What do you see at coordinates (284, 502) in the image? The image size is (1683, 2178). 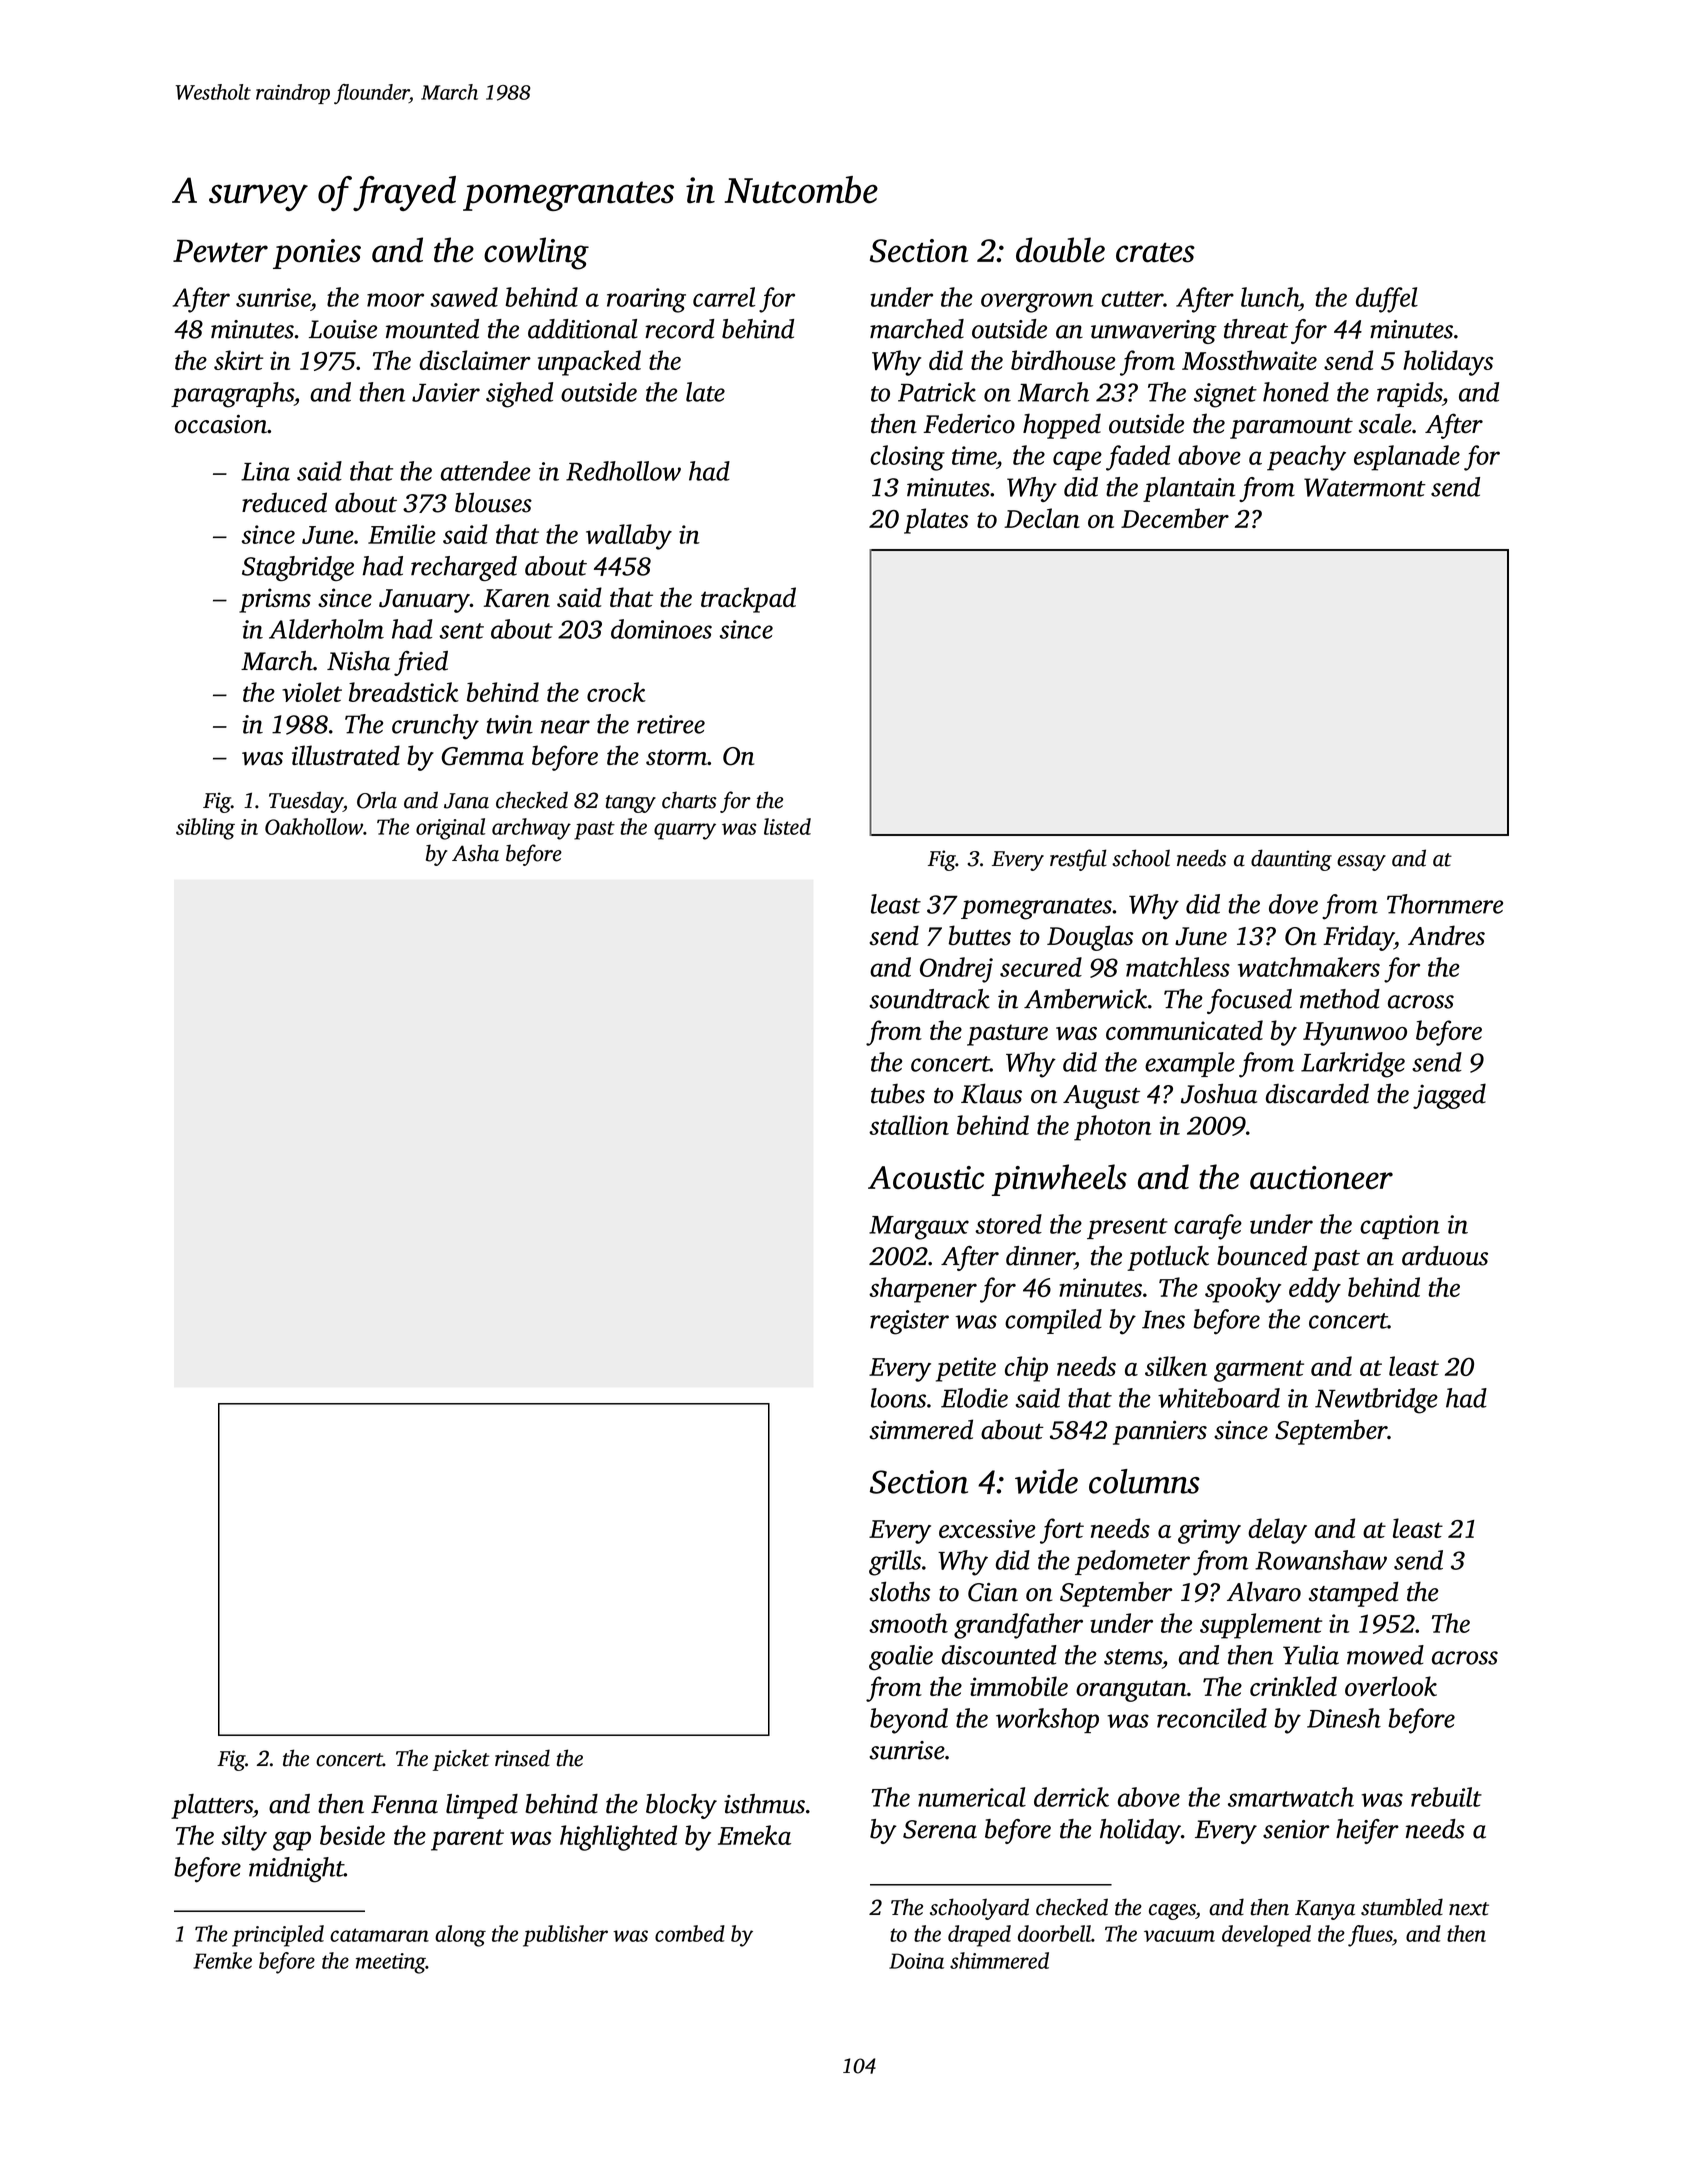 I see `reduced` at bounding box center [284, 502].
